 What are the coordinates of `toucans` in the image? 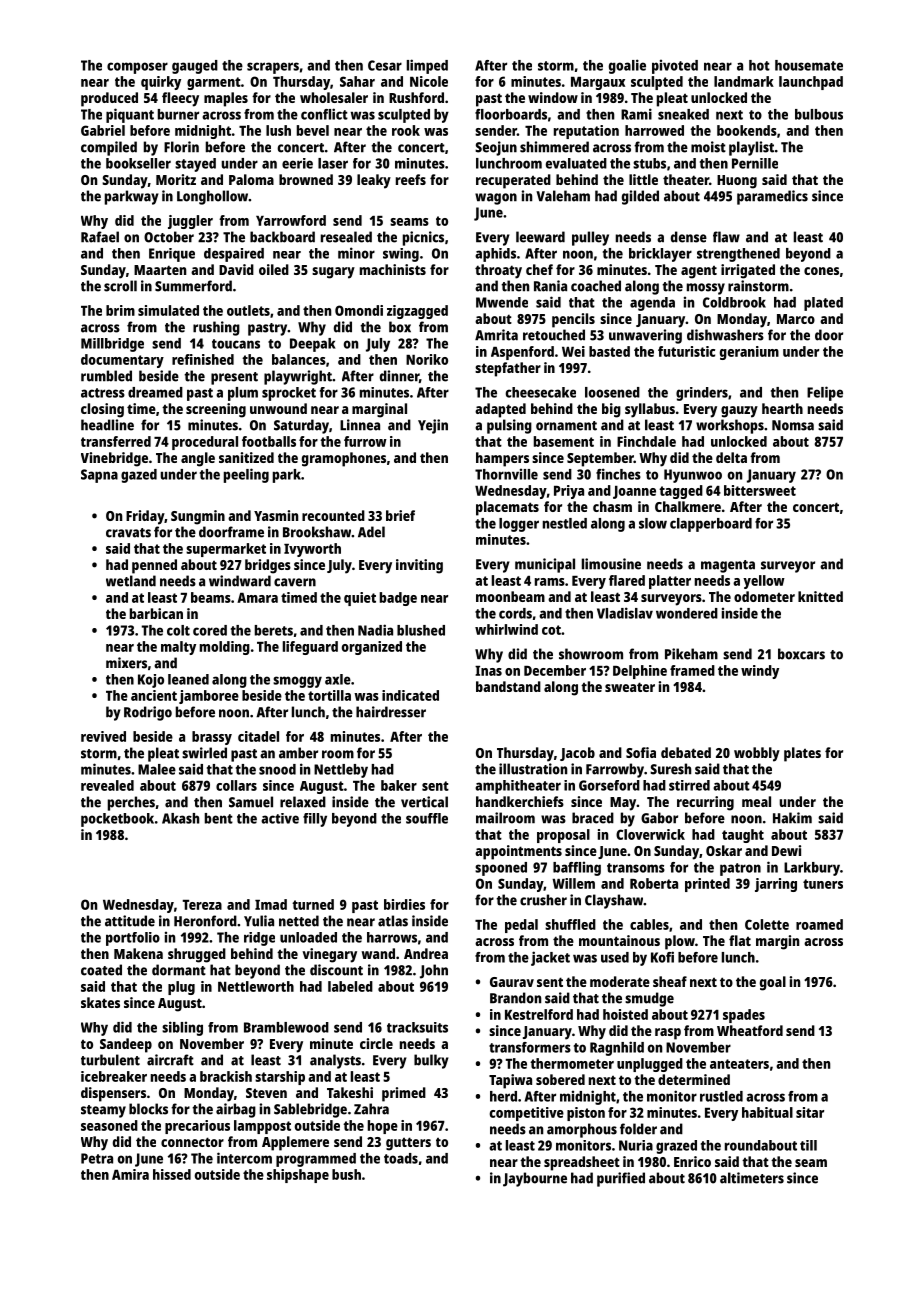 It's located at (236, 344).
